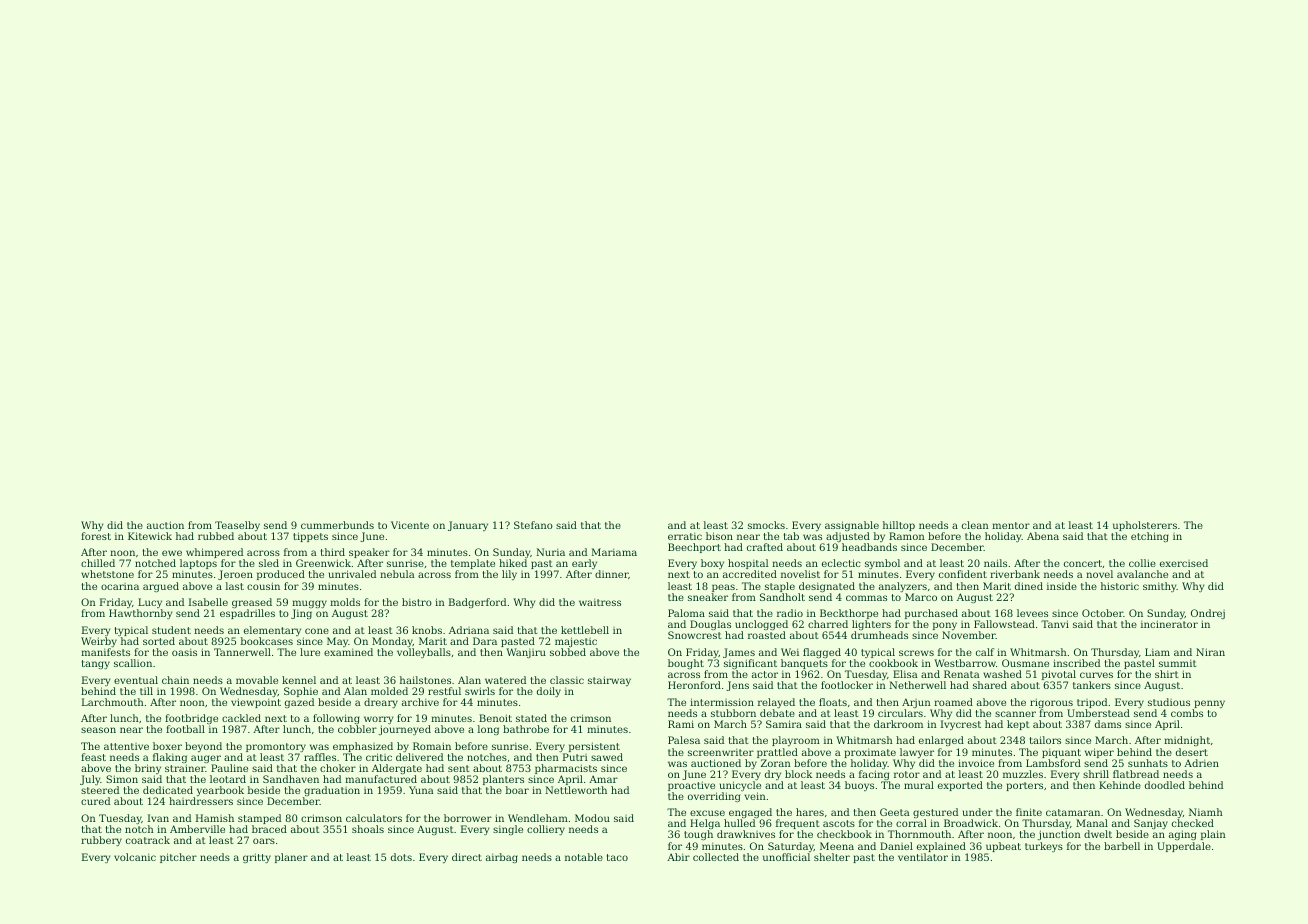 The height and width of the screenshot is (924, 1308). What do you see at coordinates (533, 525) in the screenshot?
I see `Stefano` at bounding box center [533, 525].
